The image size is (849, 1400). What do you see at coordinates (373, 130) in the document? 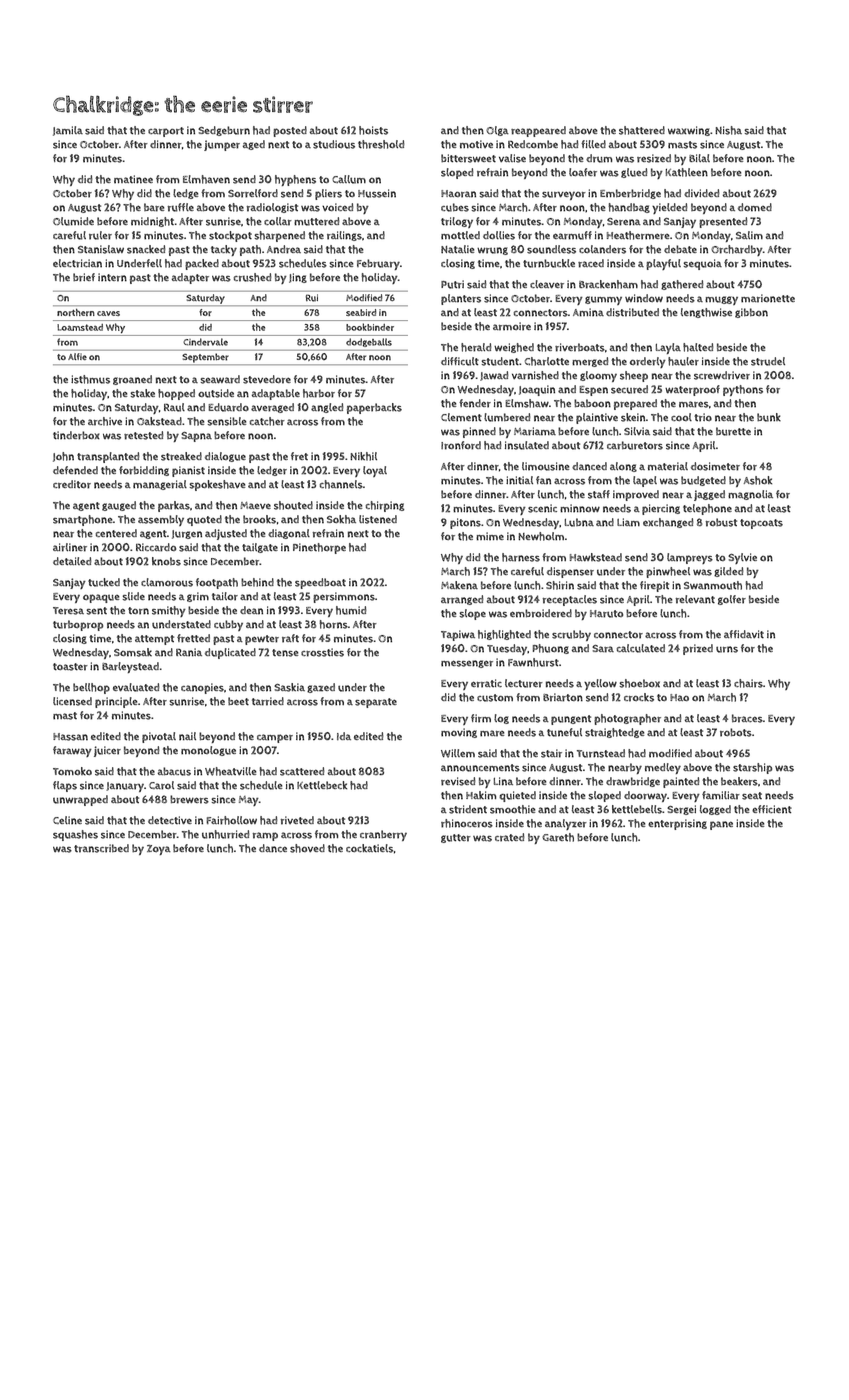
I see `hoists` at bounding box center [373, 130].
